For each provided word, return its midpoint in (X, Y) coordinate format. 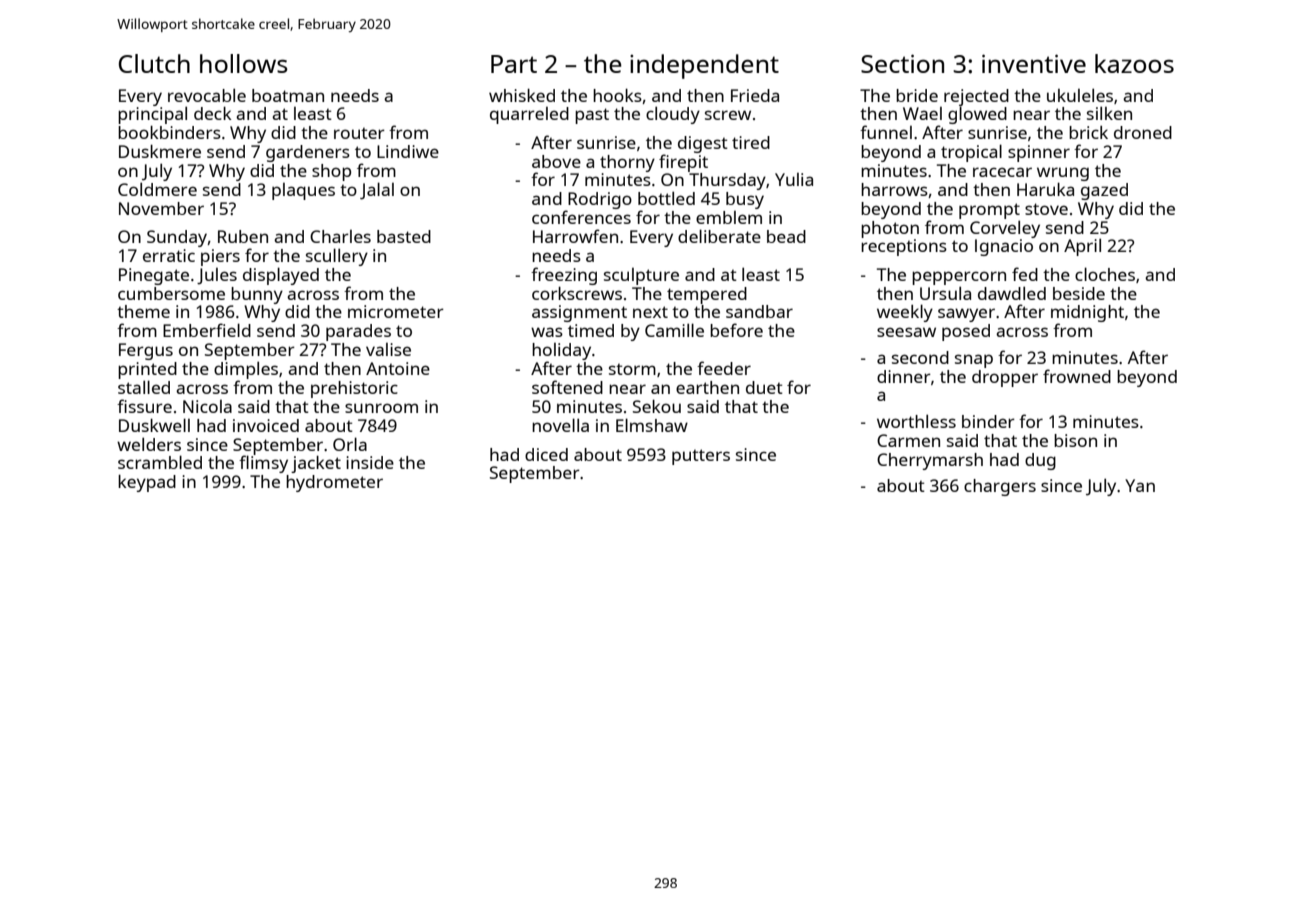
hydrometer (334, 483)
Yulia (794, 179)
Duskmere (160, 151)
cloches (1105, 274)
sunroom (381, 408)
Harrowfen (575, 236)
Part (514, 64)
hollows (244, 63)
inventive (1034, 63)
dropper (1005, 378)
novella (560, 425)
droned (1143, 132)
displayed (281, 276)
